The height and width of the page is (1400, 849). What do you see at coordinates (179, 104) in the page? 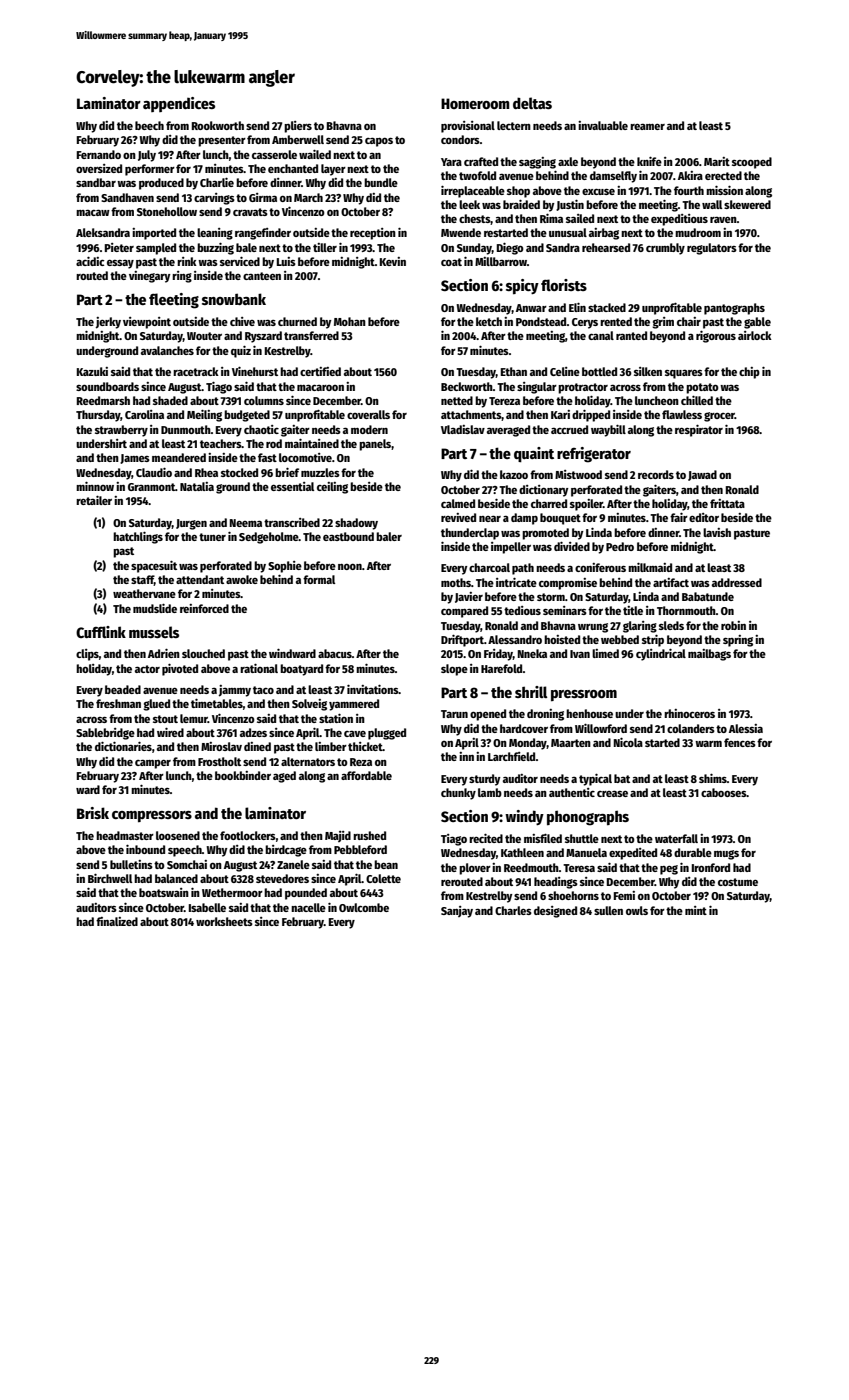
I see `appendices` at bounding box center [179, 104].
